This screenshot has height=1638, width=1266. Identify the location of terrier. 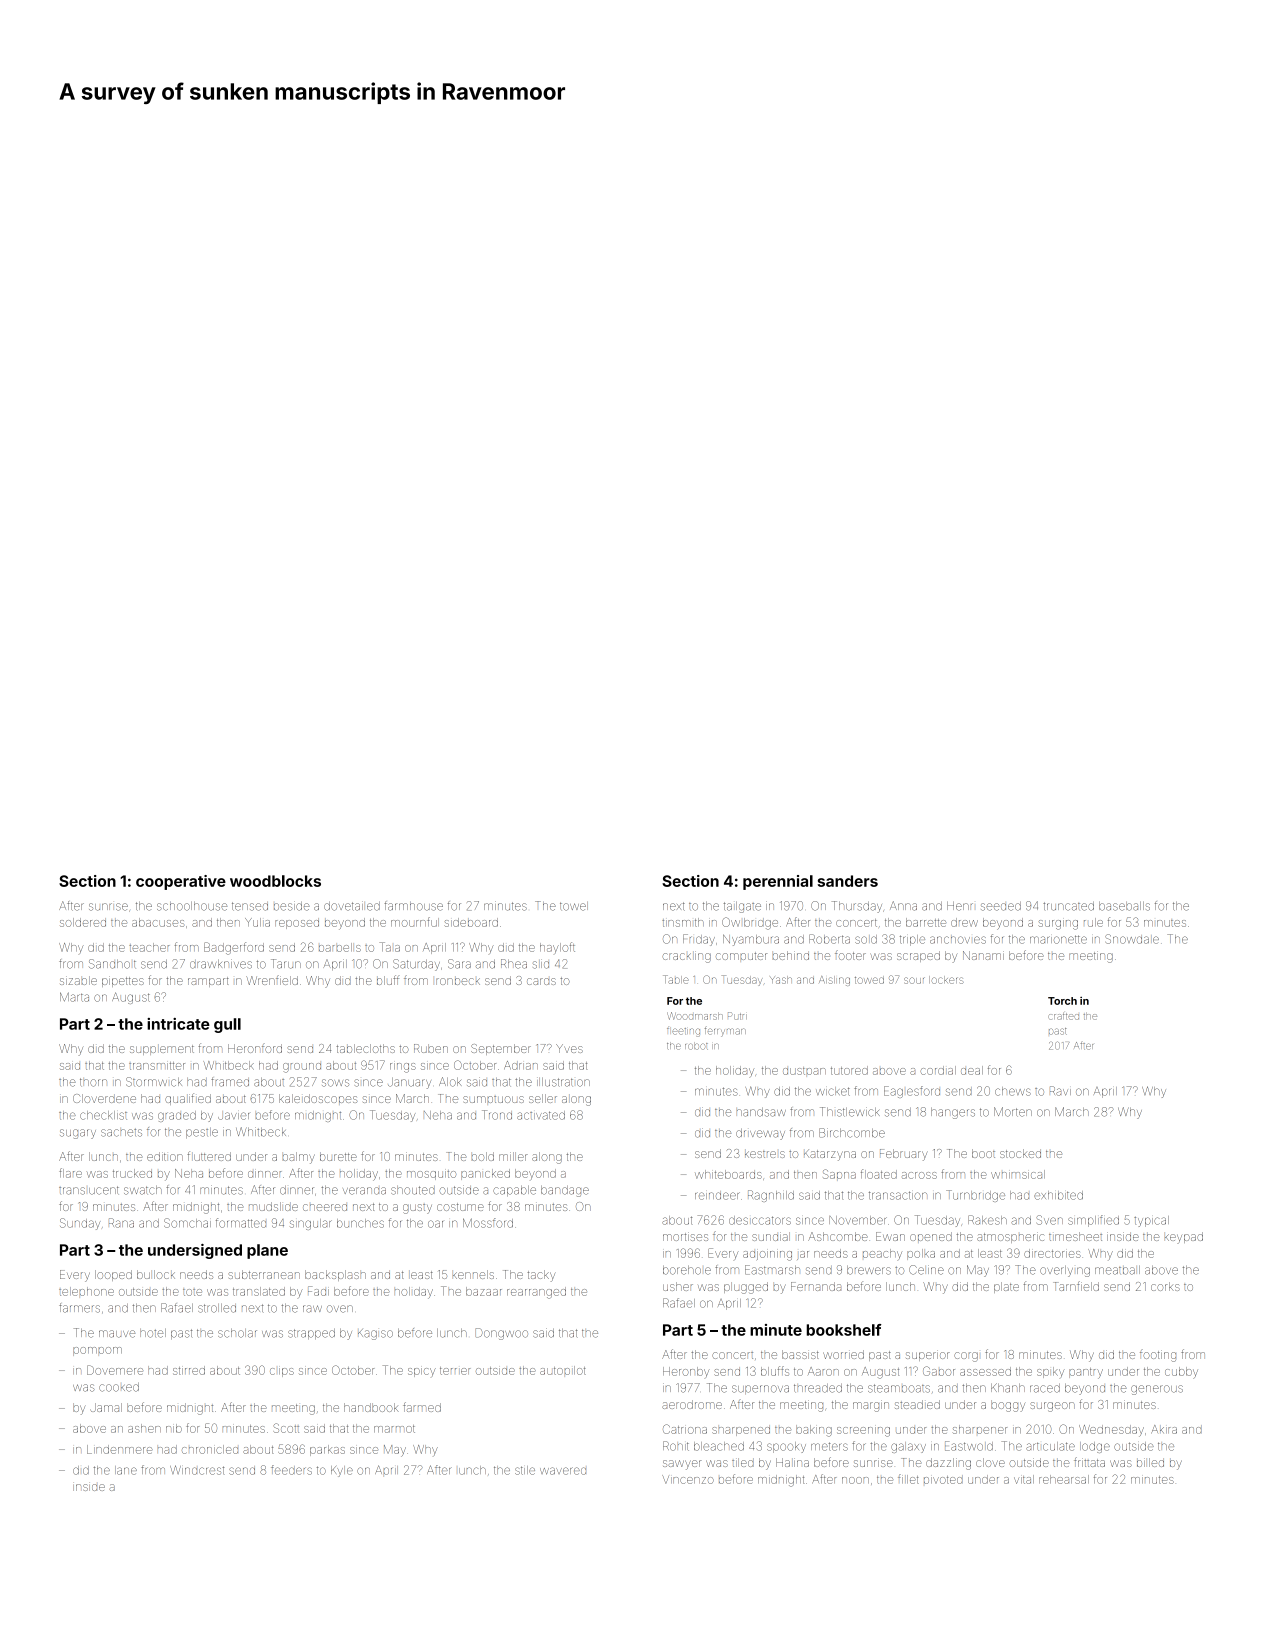
(455, 1371).
